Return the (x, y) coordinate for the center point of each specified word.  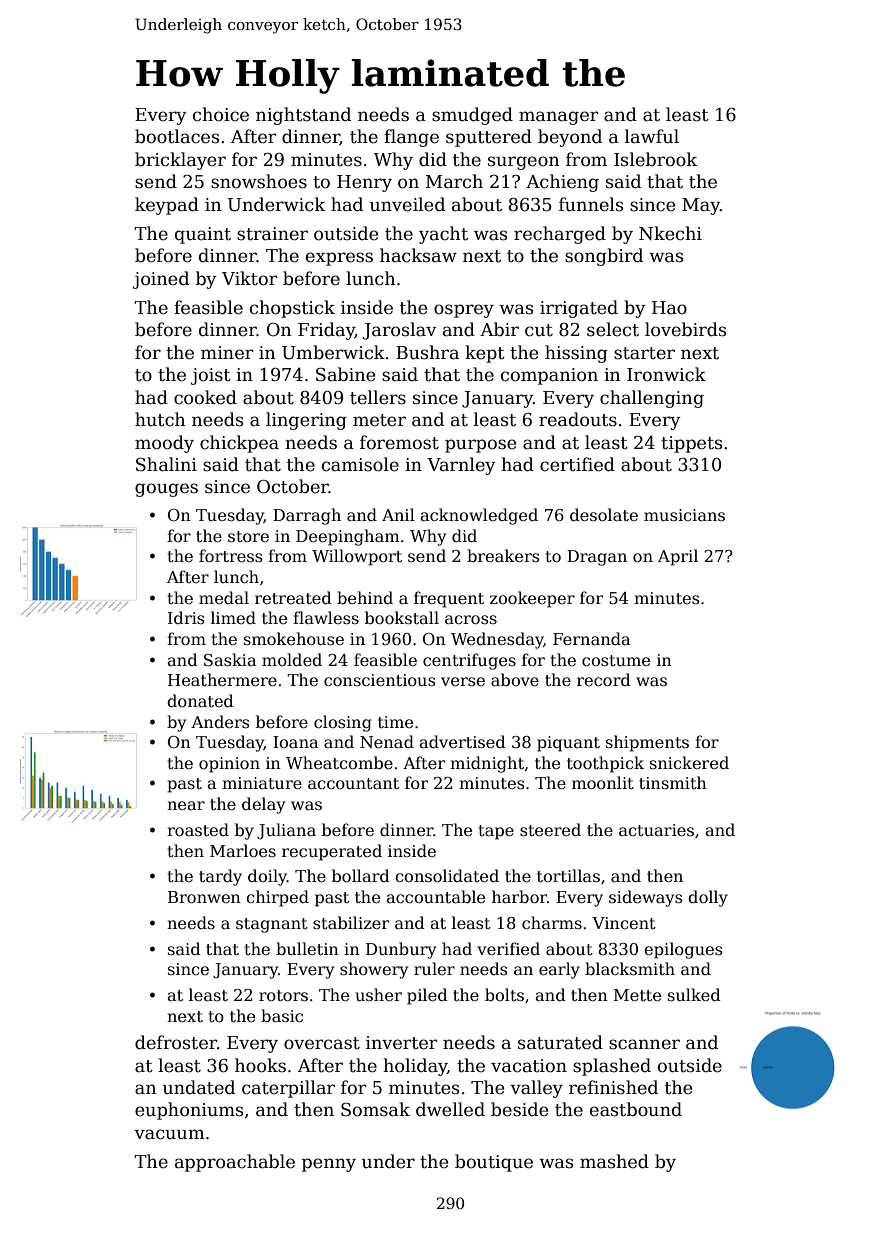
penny (329, 1165)
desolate (604, 515)
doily (267, 877)
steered (550, 830)
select (613, 329)
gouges (166, 490)
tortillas (568, 876)
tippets (691, 444)
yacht (443, 235)
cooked (205, 397)
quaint (203, 235)
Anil (398, 514)
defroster (176, 1042)
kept (485, 354)
